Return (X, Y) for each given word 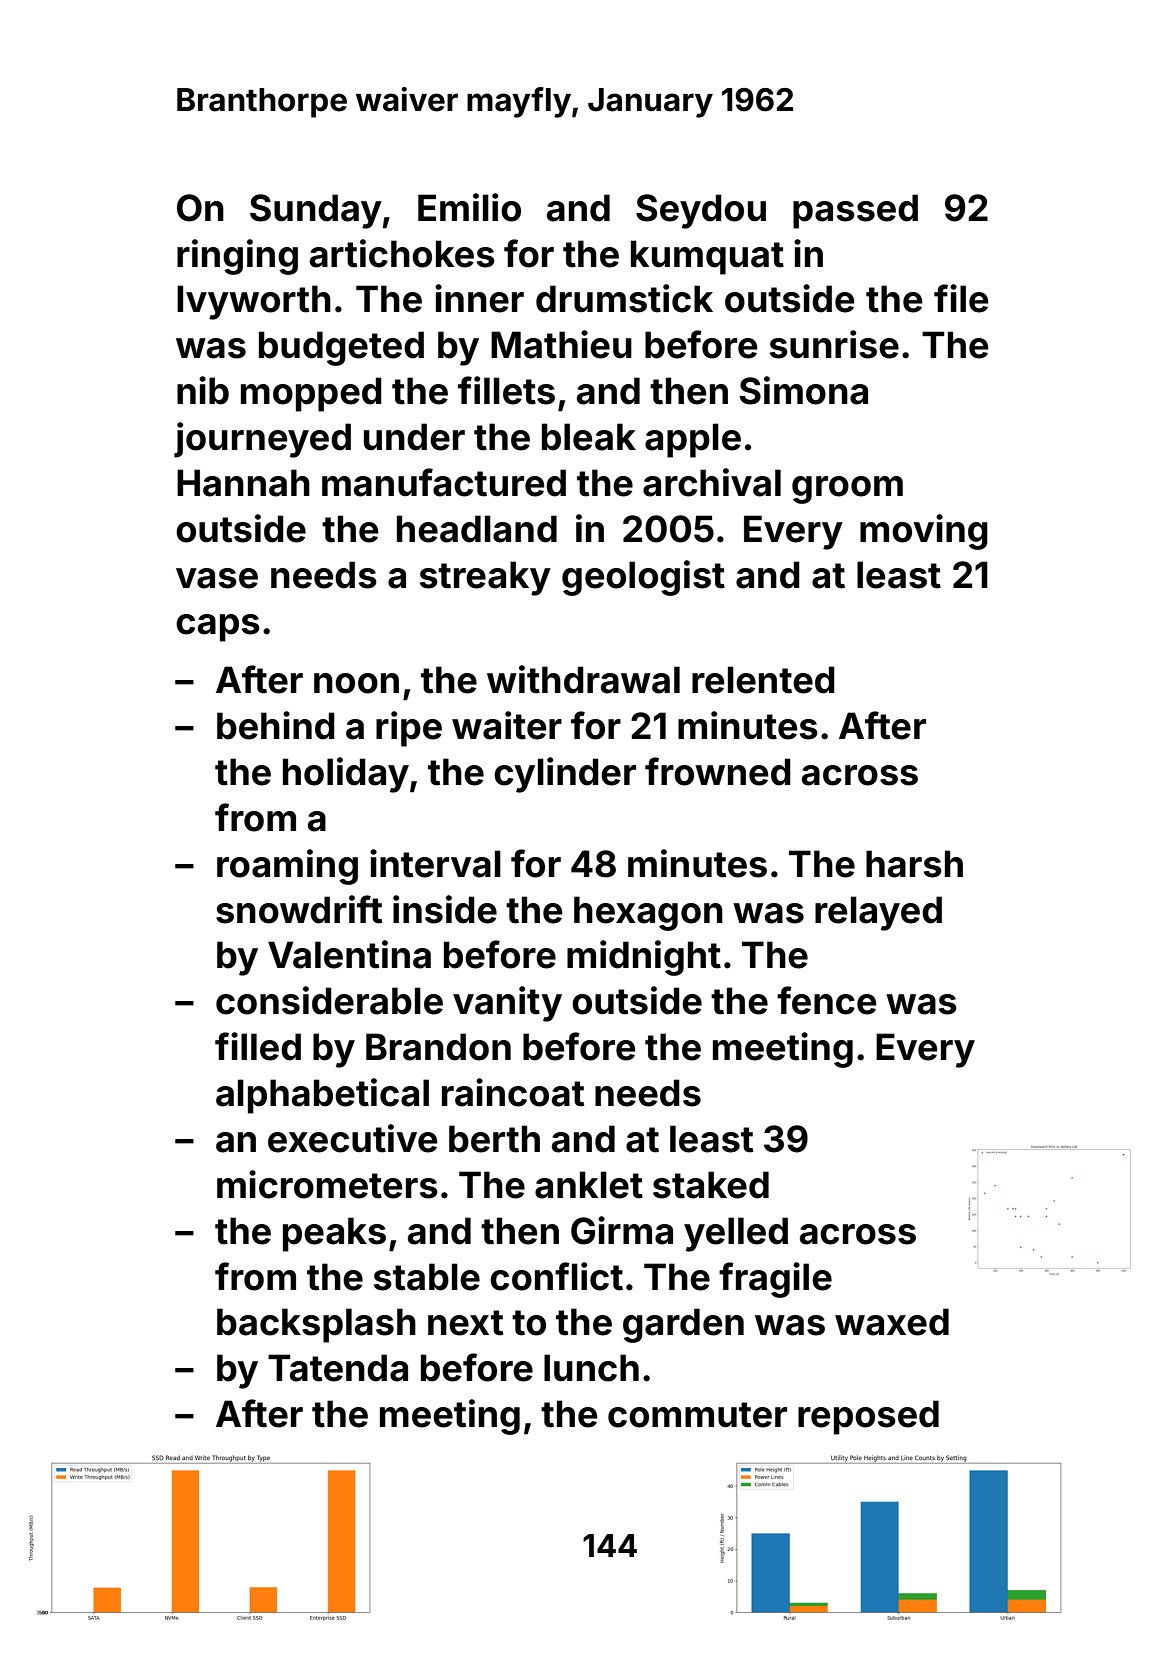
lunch (591, 1368)
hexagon (648, 913)
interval (435, 863)
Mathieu (561, 344)
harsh (914, 864)
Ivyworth (254, 302)
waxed (892, 1322)
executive (352, 1138)
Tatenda (338, 1368)
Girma (622, 1230)
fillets (506, 390)
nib (203, 390)
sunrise (834, 344)
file (961, 298)
